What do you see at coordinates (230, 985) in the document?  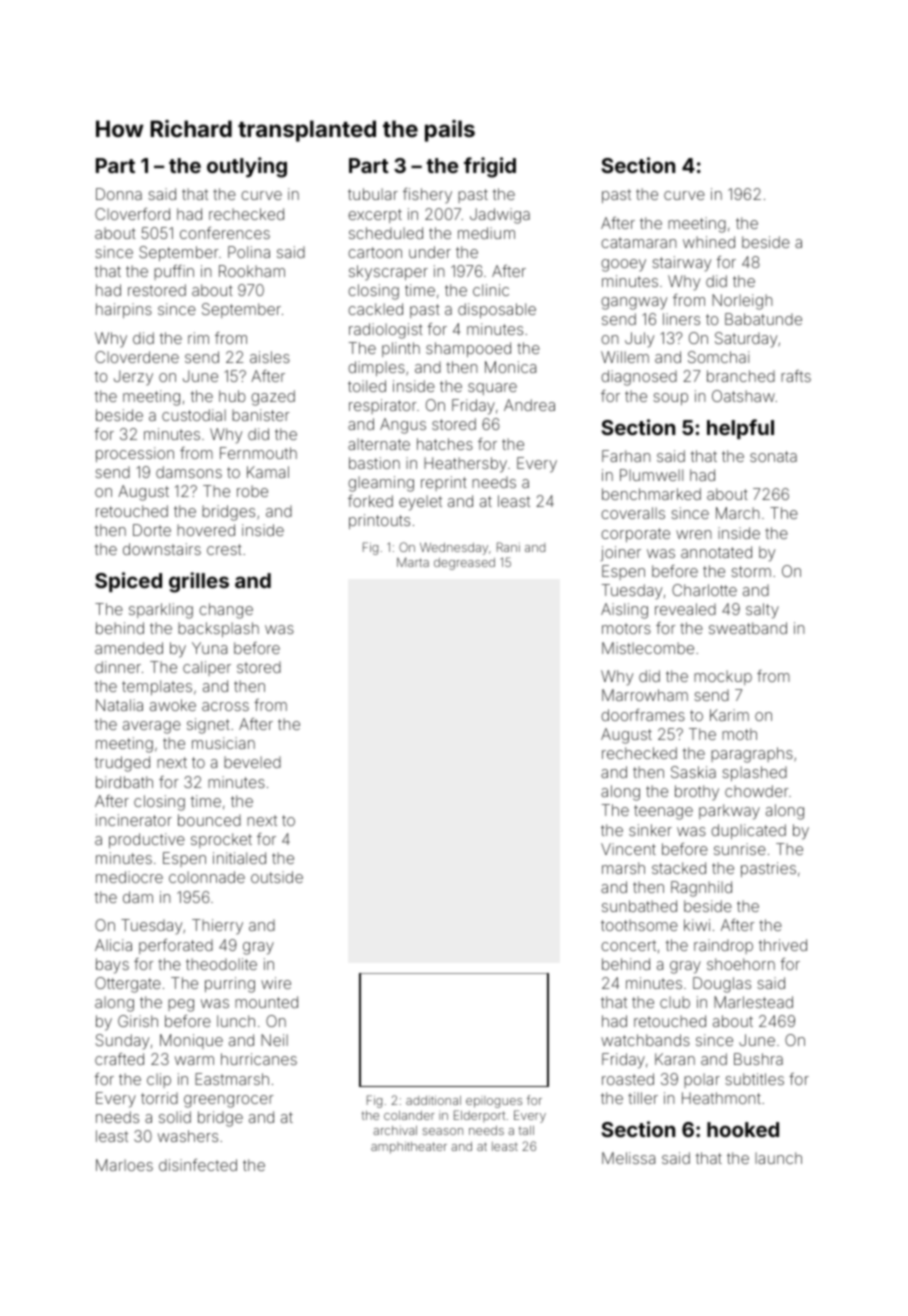 I see `purring` at bounding box center [230, 985].
